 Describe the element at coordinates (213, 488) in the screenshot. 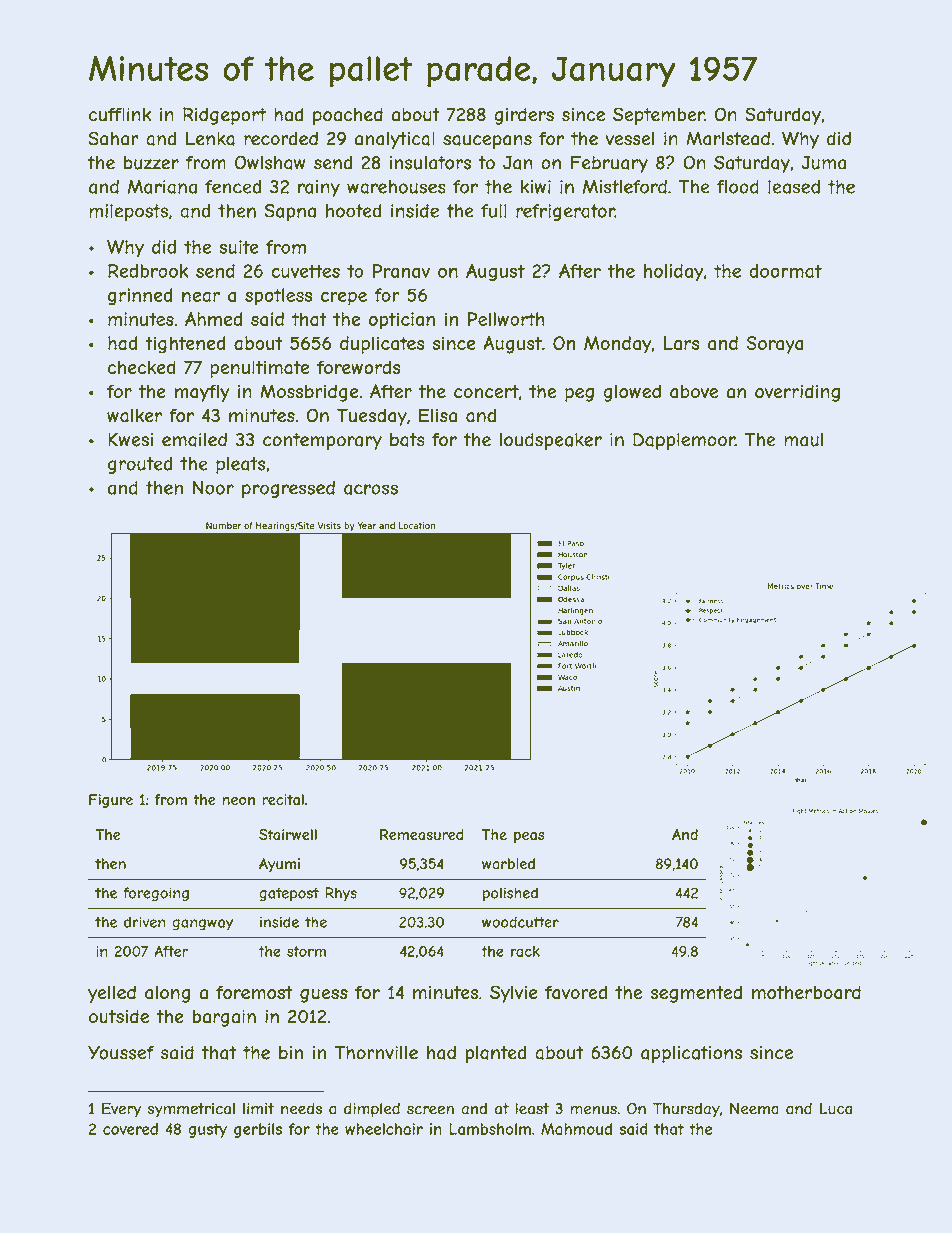

I see `Noor` at that location.
